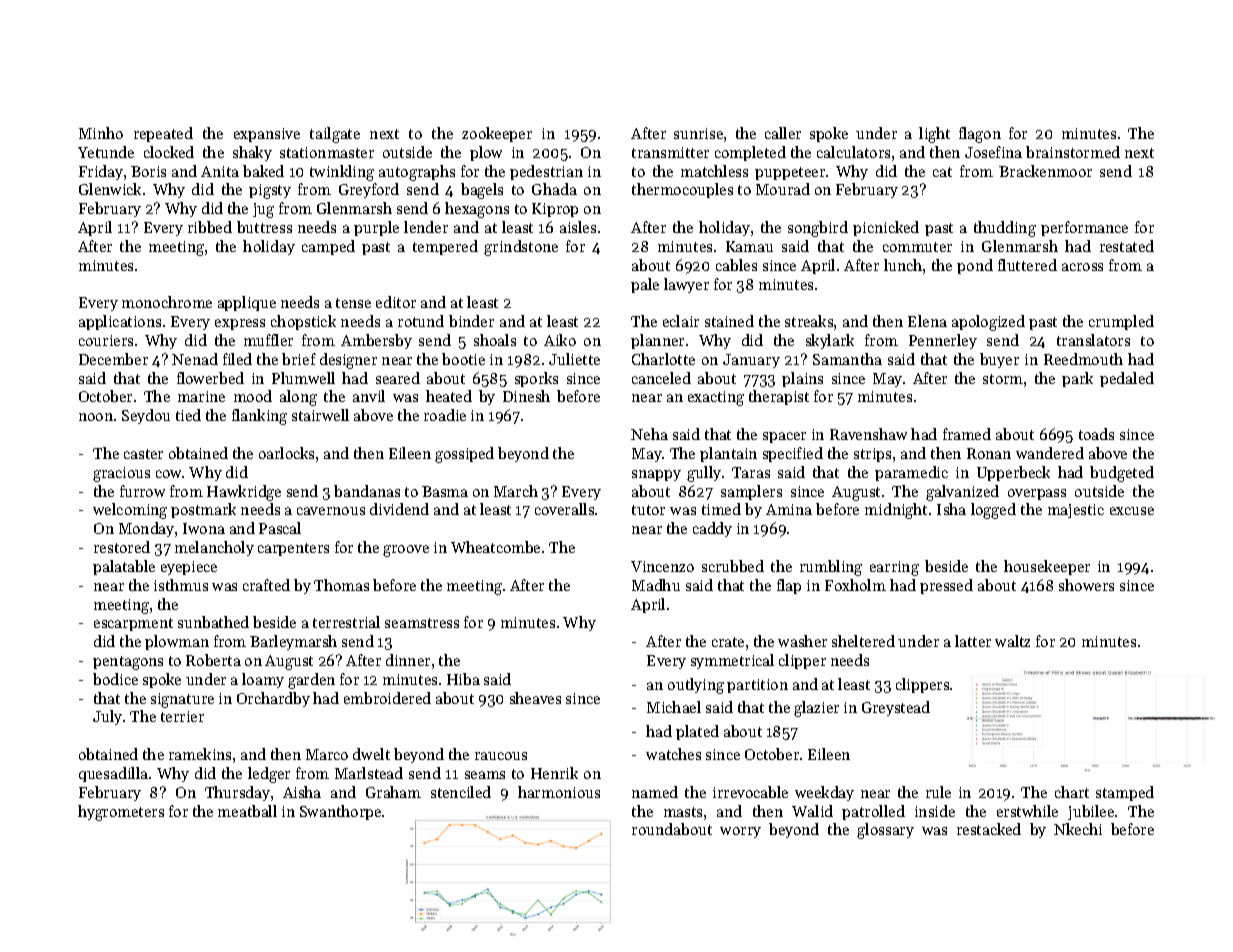 The image size is (1233, 952). What do you see at coordinates (143, 454) in the screenshot?
I see `caster` at bounding box center [143, 454].
